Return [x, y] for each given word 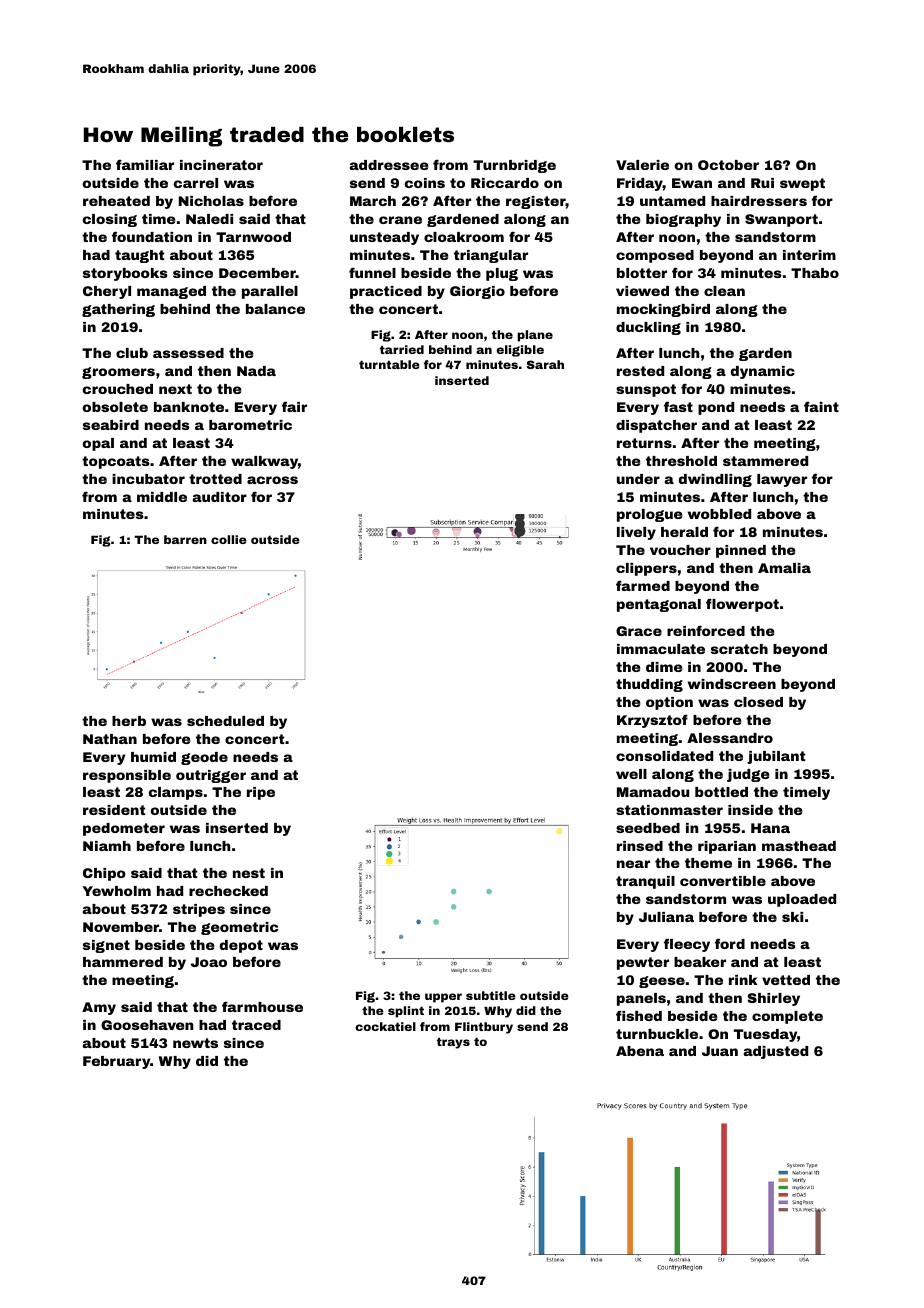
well [631, 774]
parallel [270, 292]
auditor [219, 497]
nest [249, 873]
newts [195, 1043]
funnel [372, 272]
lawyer [782, 480]
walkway [264, 462]
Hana [770, 828]
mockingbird [663, 310]
